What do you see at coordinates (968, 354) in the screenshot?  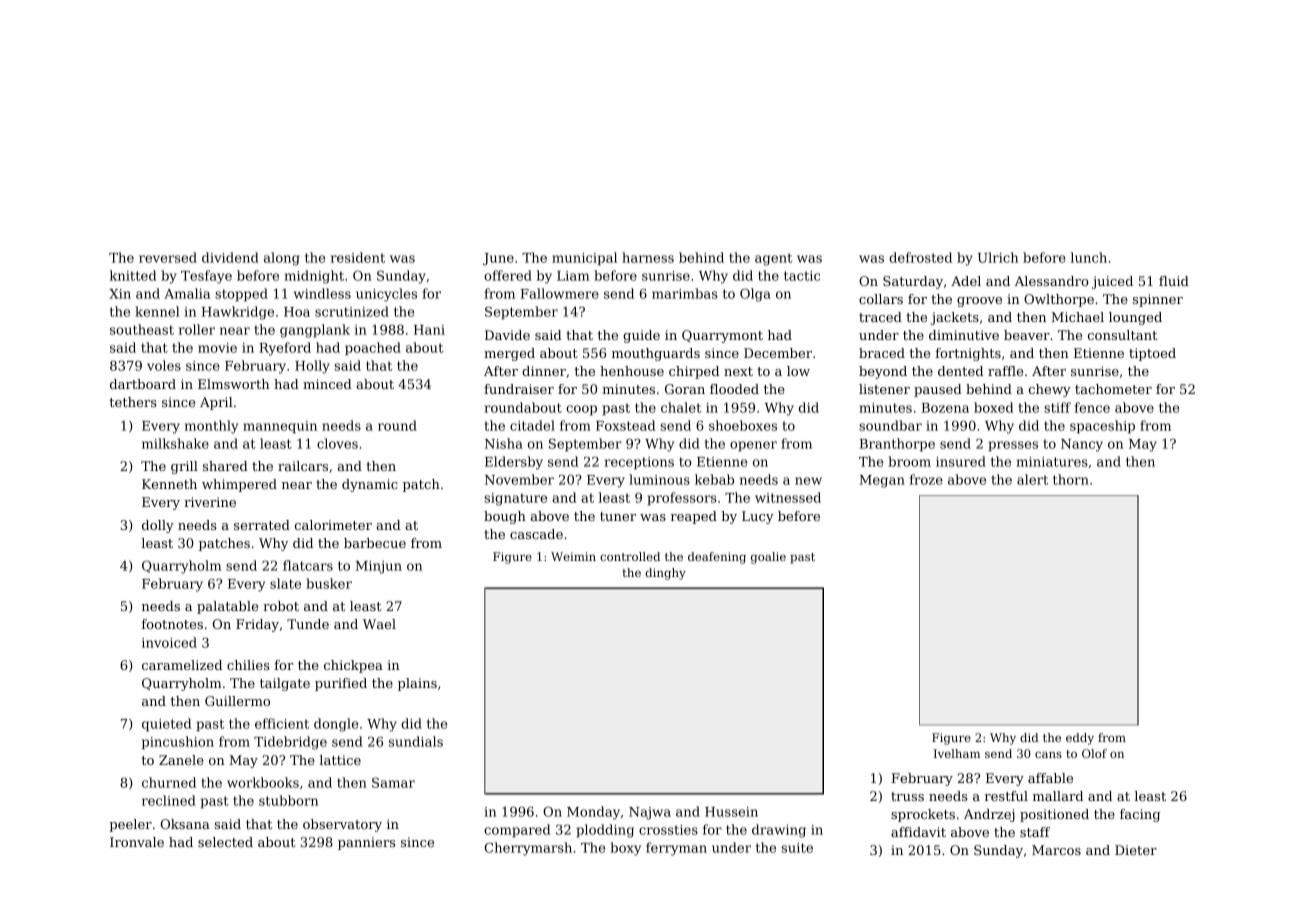 I see `fortnights` at bounding box center [968, 354].
